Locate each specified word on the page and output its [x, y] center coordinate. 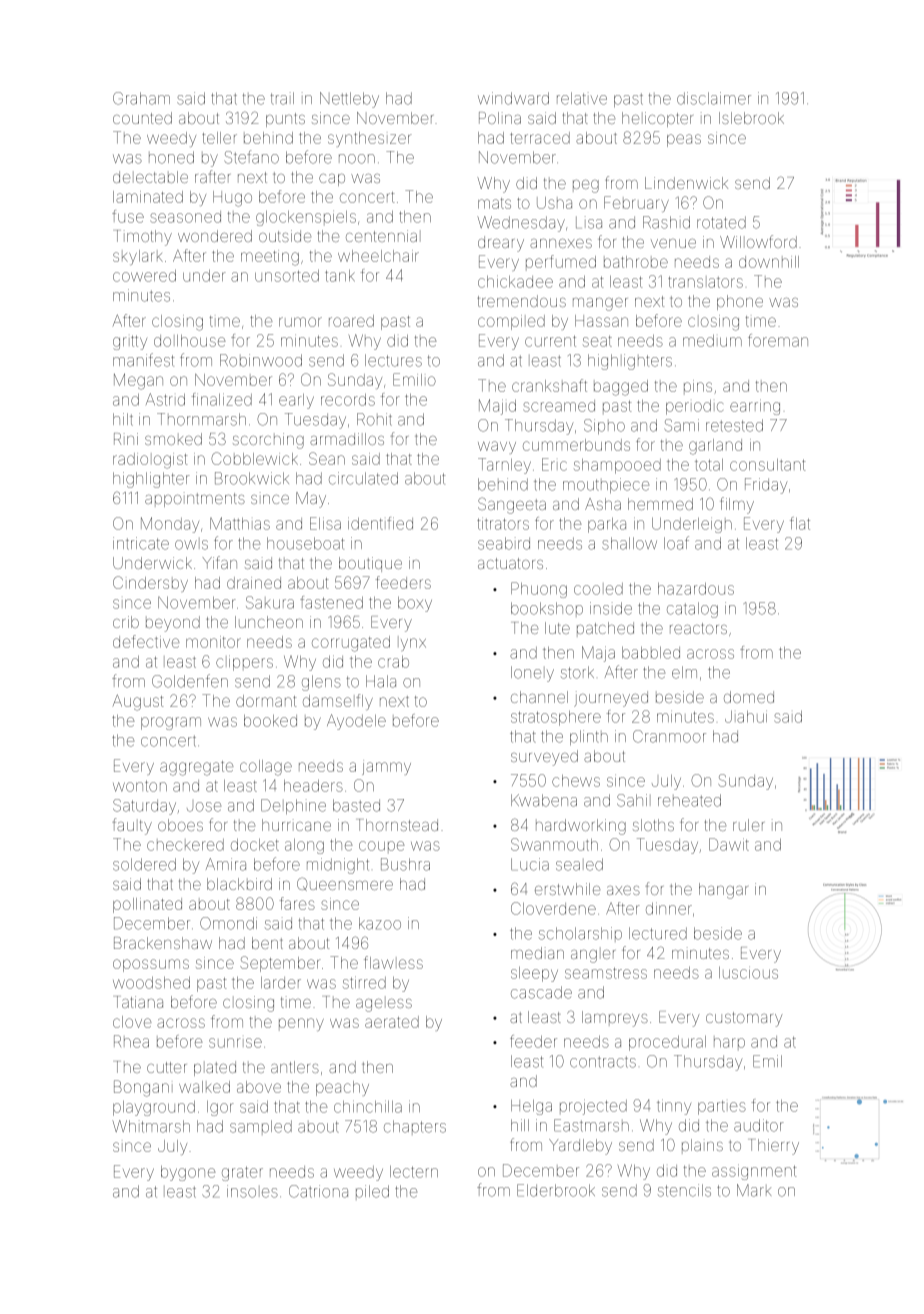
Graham [141, 98]
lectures [393, 360]
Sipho [604, 426]
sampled [261, 1126]
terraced [540, 138]
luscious [748, 973]
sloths [653, 825]
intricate [141, 543]
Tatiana [139, 1002]
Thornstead [398, 825]
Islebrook [751, 118]
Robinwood [261, 360]
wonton [140, 786]
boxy [415, 604]
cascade [541, 992]
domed [749, 697]
